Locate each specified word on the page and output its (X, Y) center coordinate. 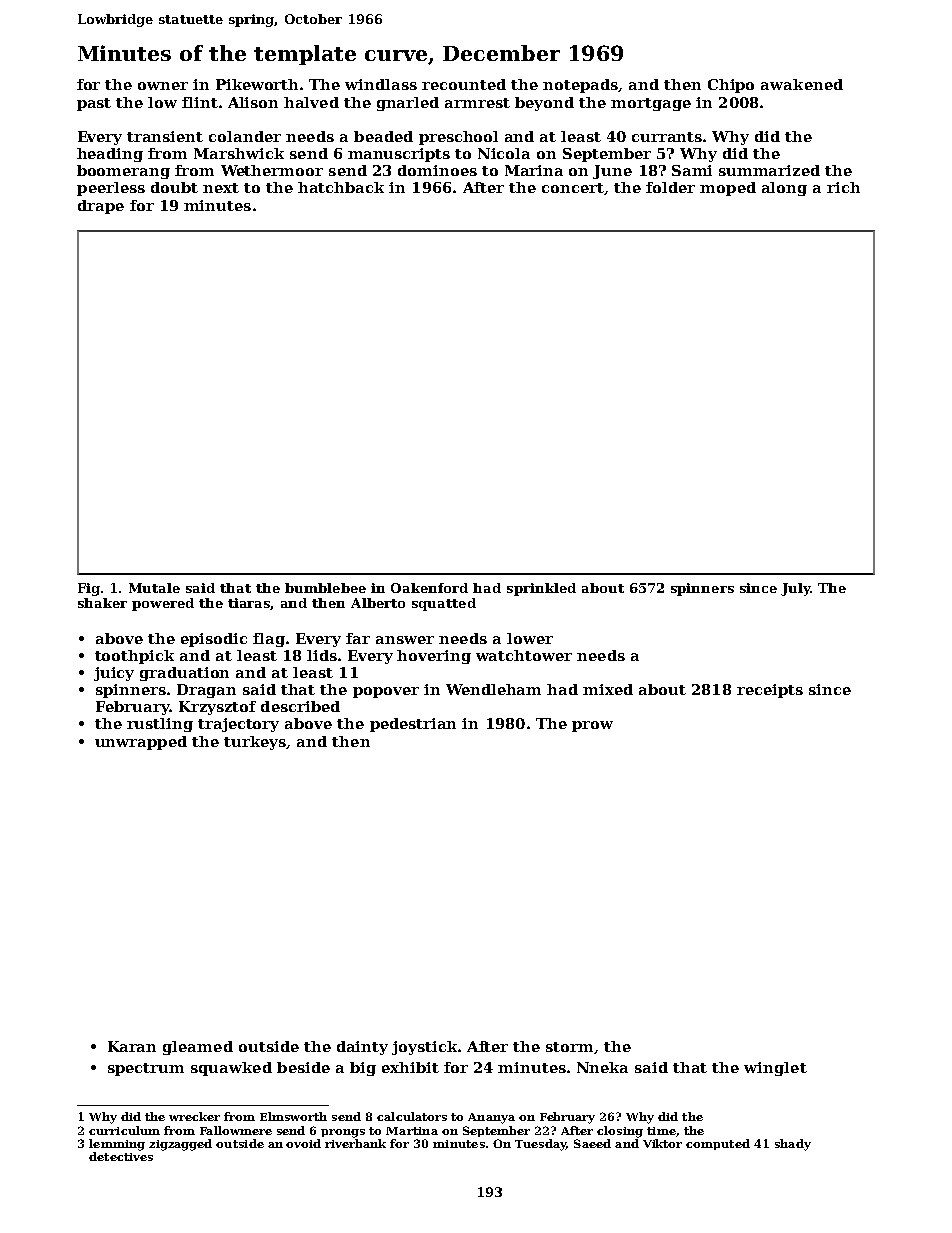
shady (793, 1145)
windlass (381, 84)
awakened (802, 84)
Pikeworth (257, 84)
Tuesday (540, 1145)
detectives (121, 1156)
